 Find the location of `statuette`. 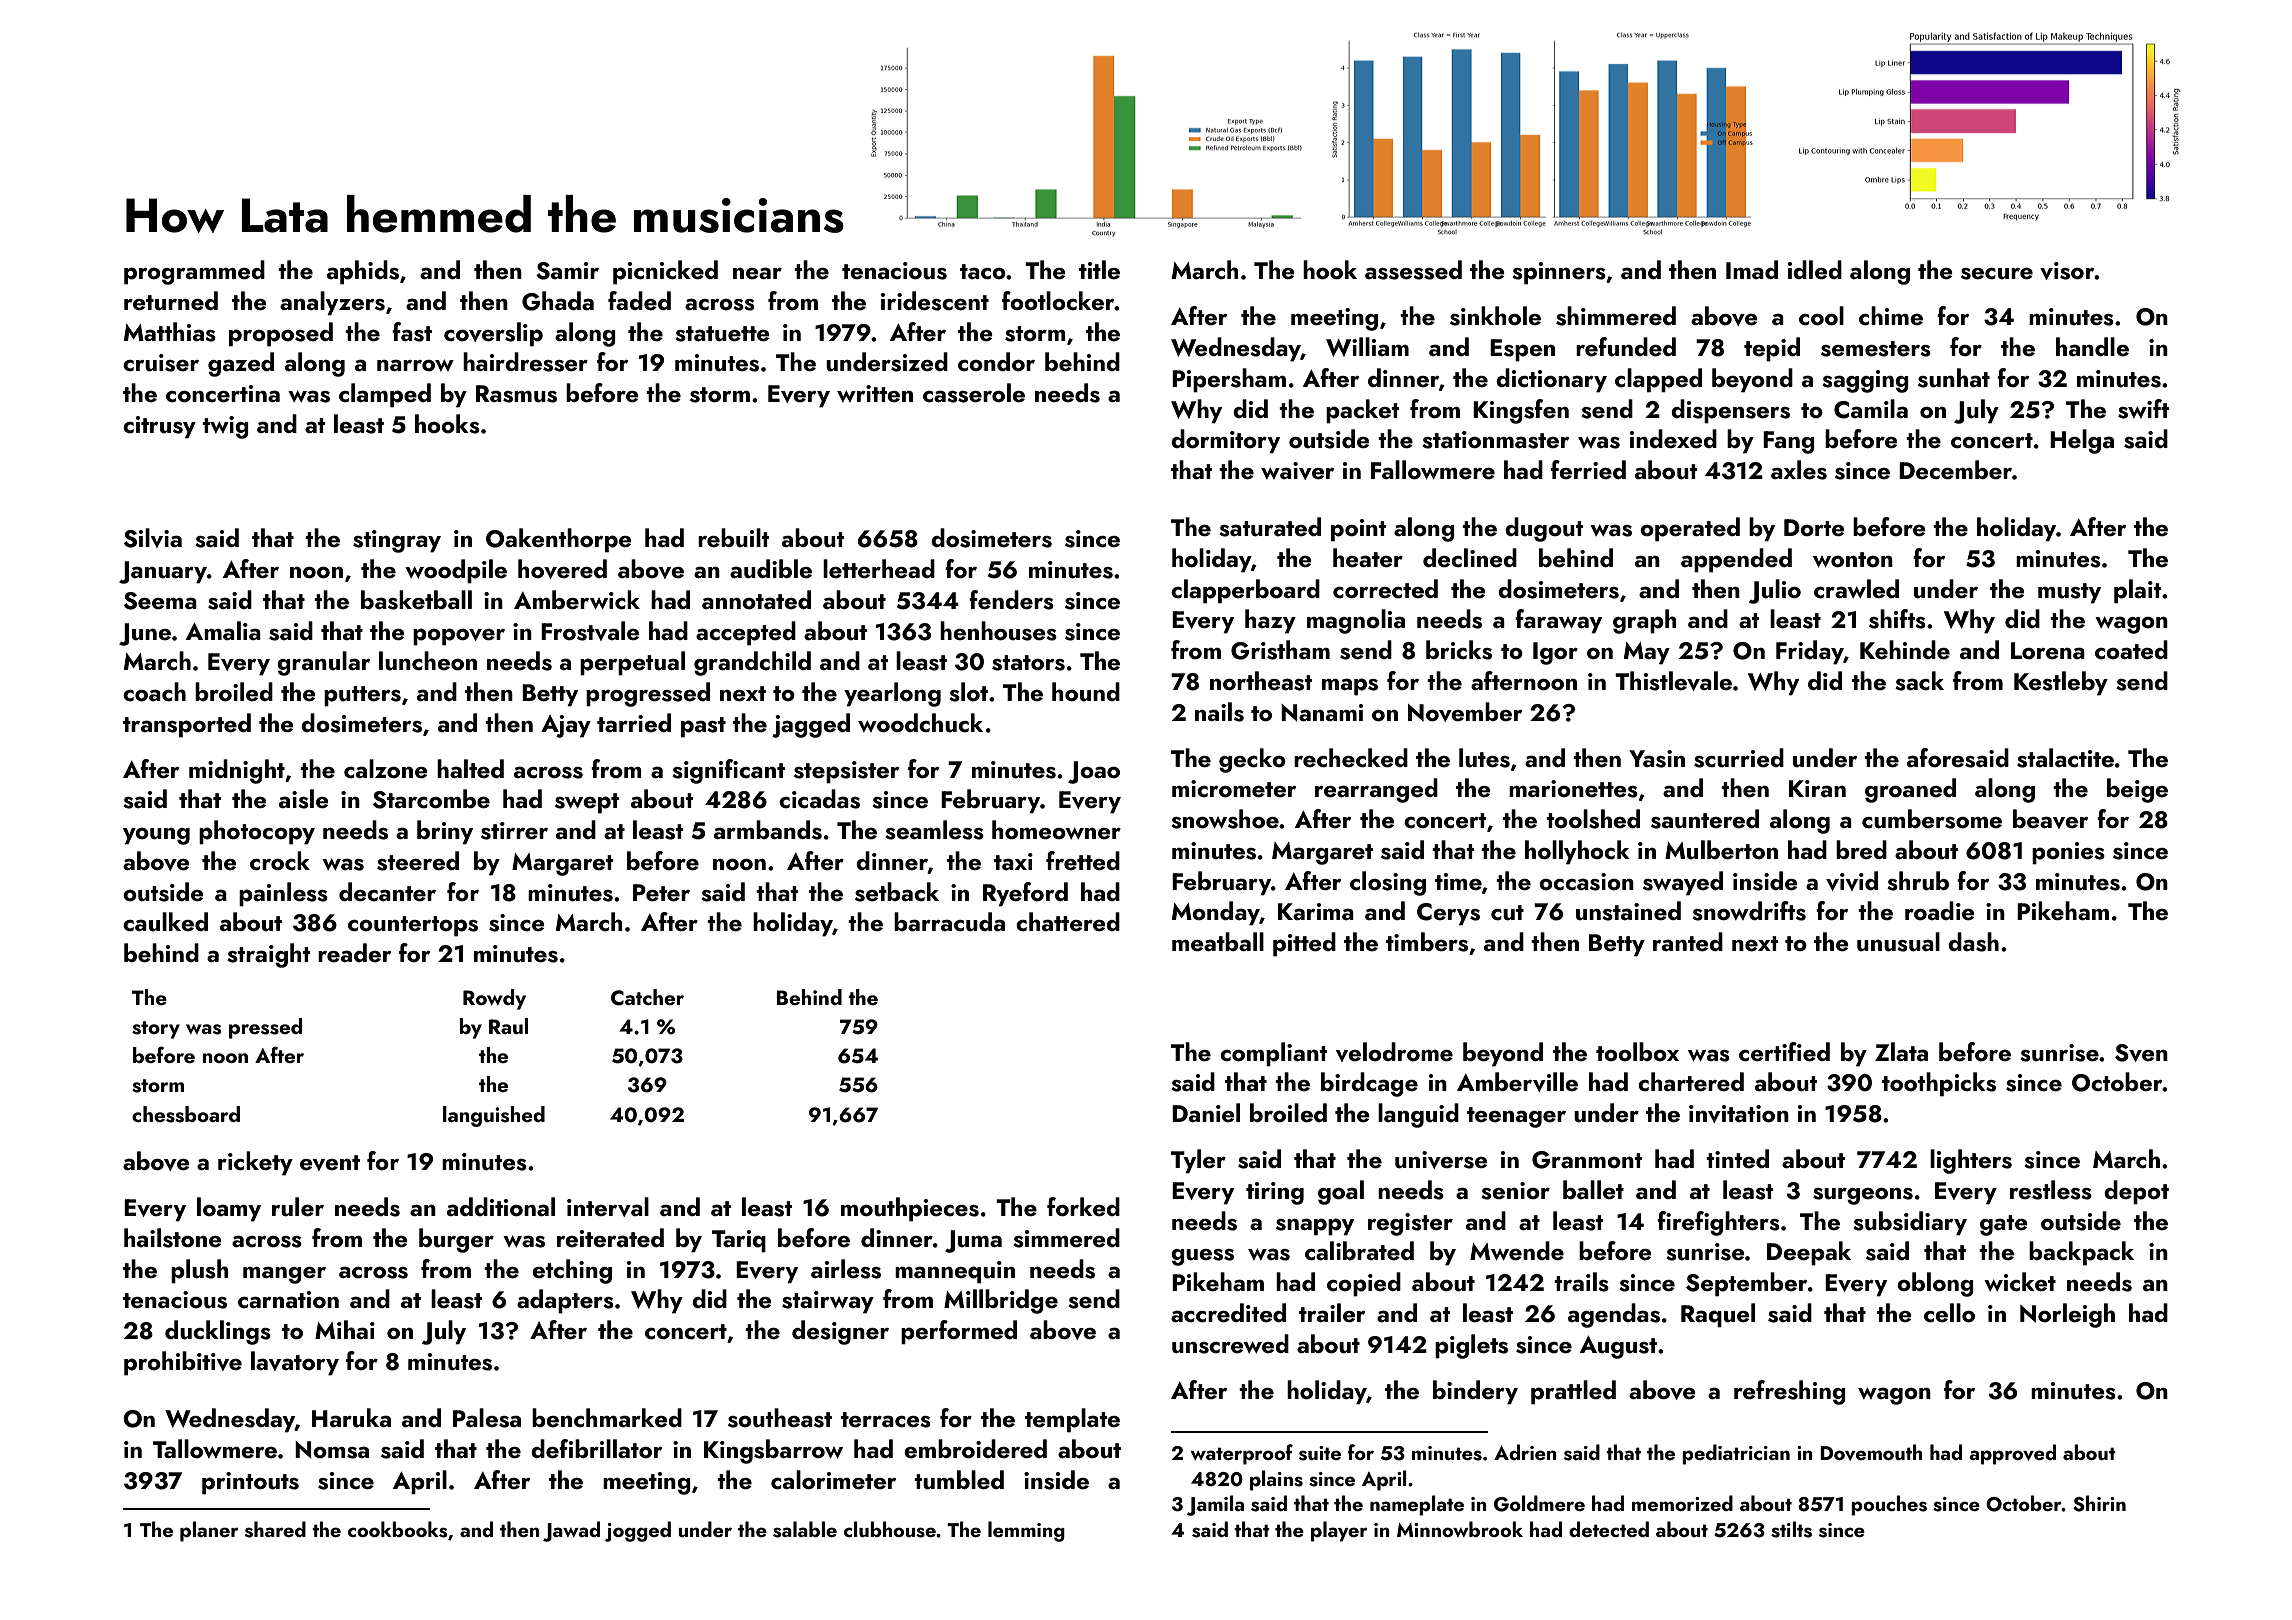

statuette is located at coordinates (722, 334).
